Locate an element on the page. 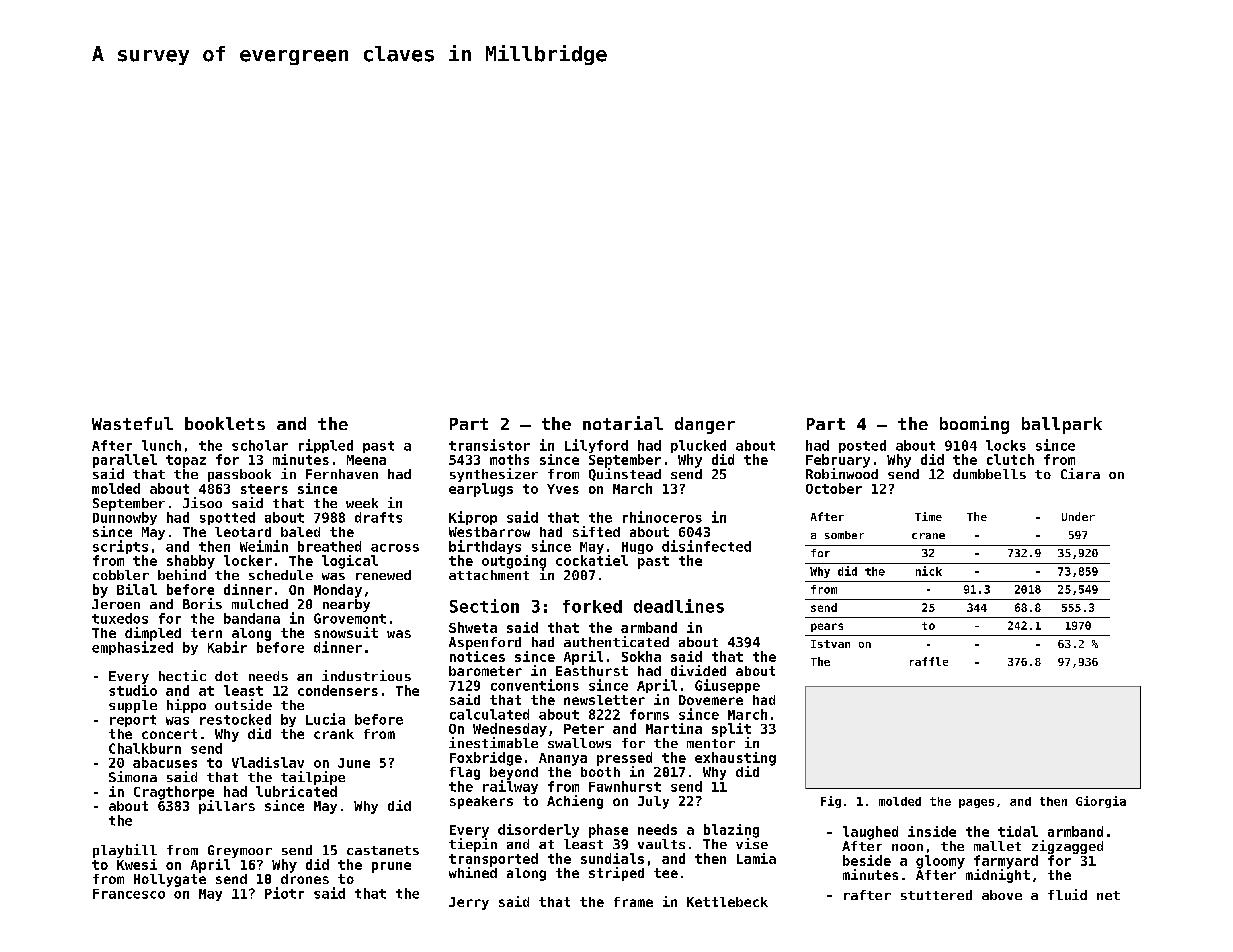 The height and width of the image is (952, 1233). booming is located at coordinates (974, 425).
